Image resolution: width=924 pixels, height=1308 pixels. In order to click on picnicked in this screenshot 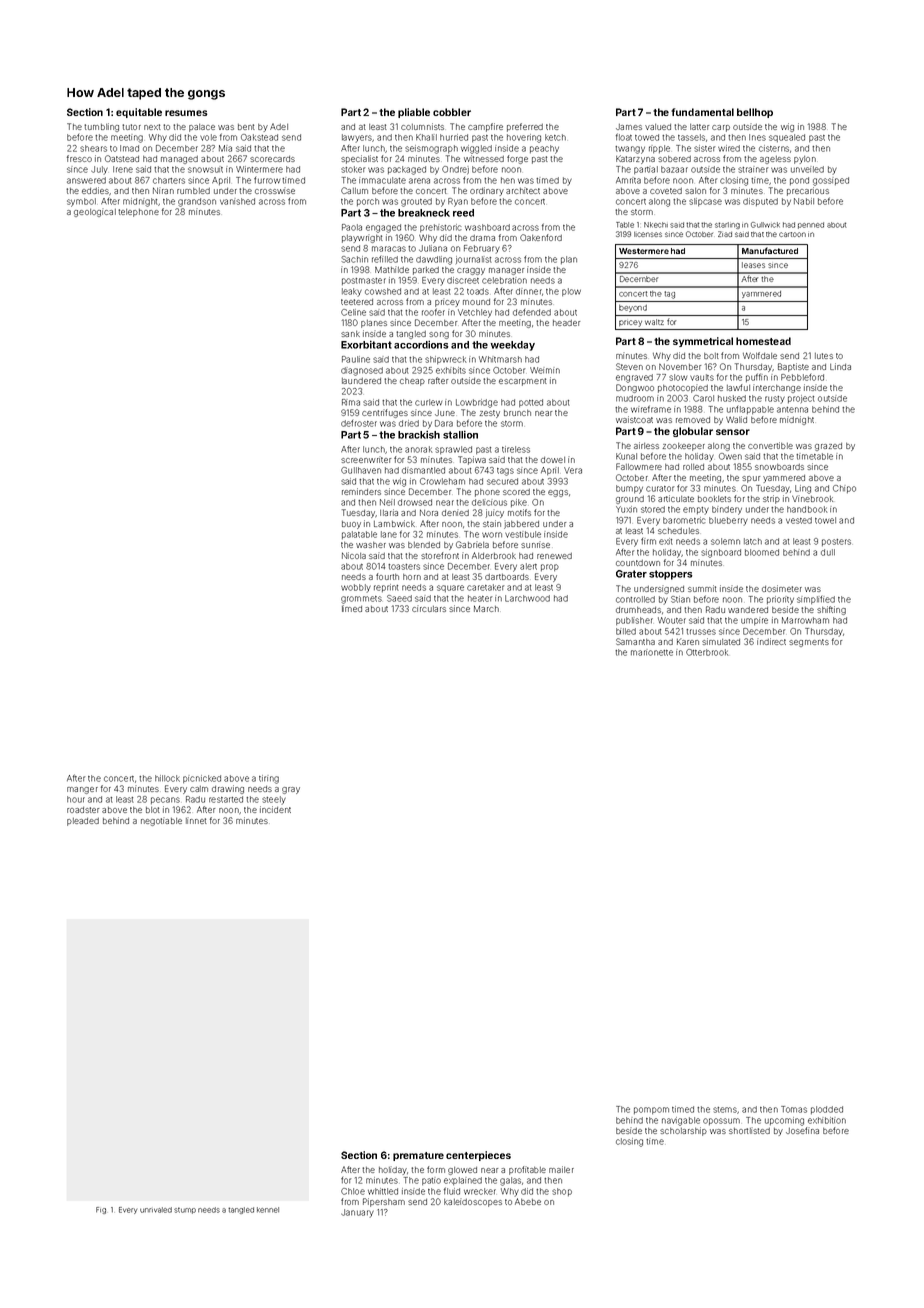, I will do `click(202, 779)`.
